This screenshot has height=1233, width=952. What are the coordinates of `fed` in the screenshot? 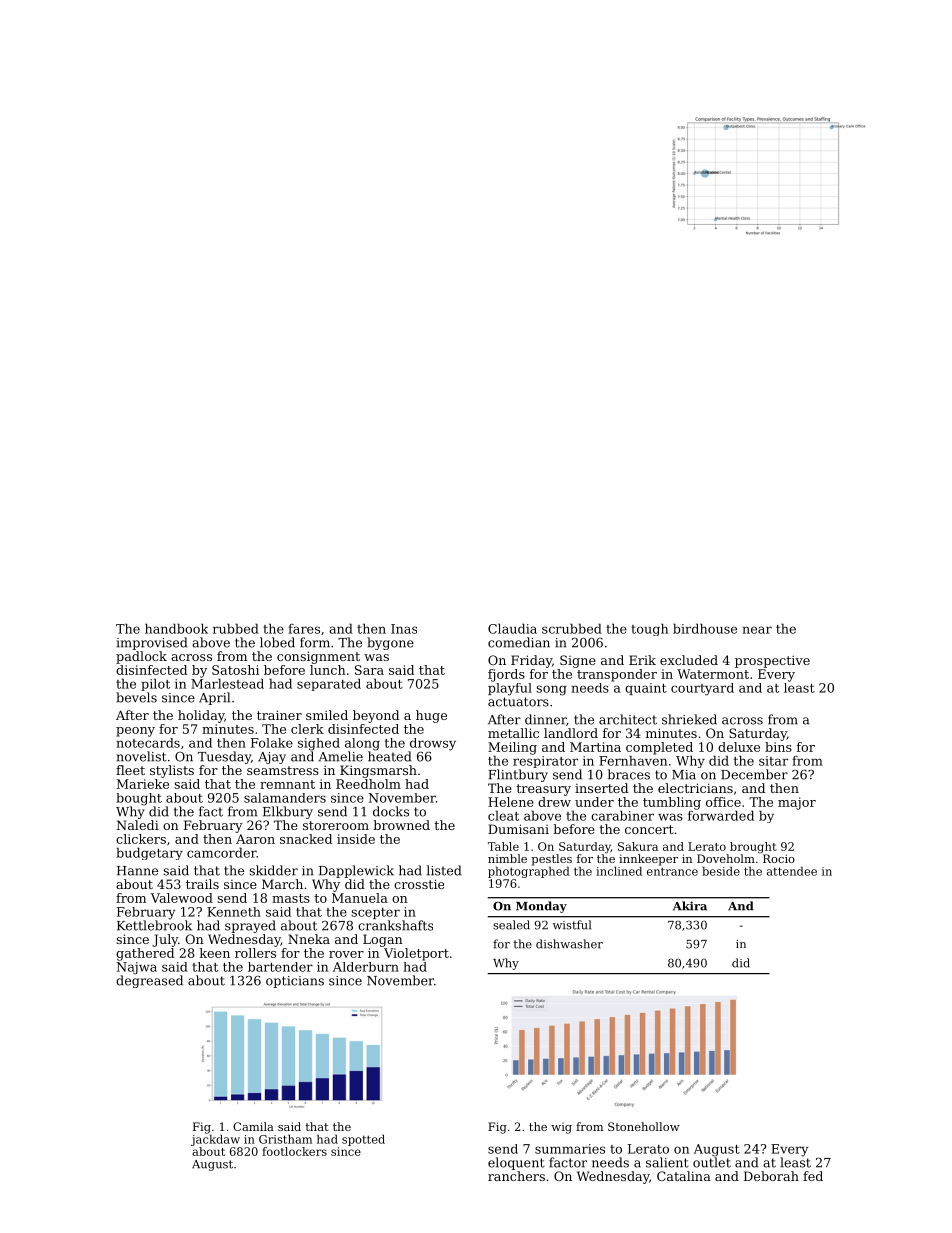 It's located at (813, 1176).
